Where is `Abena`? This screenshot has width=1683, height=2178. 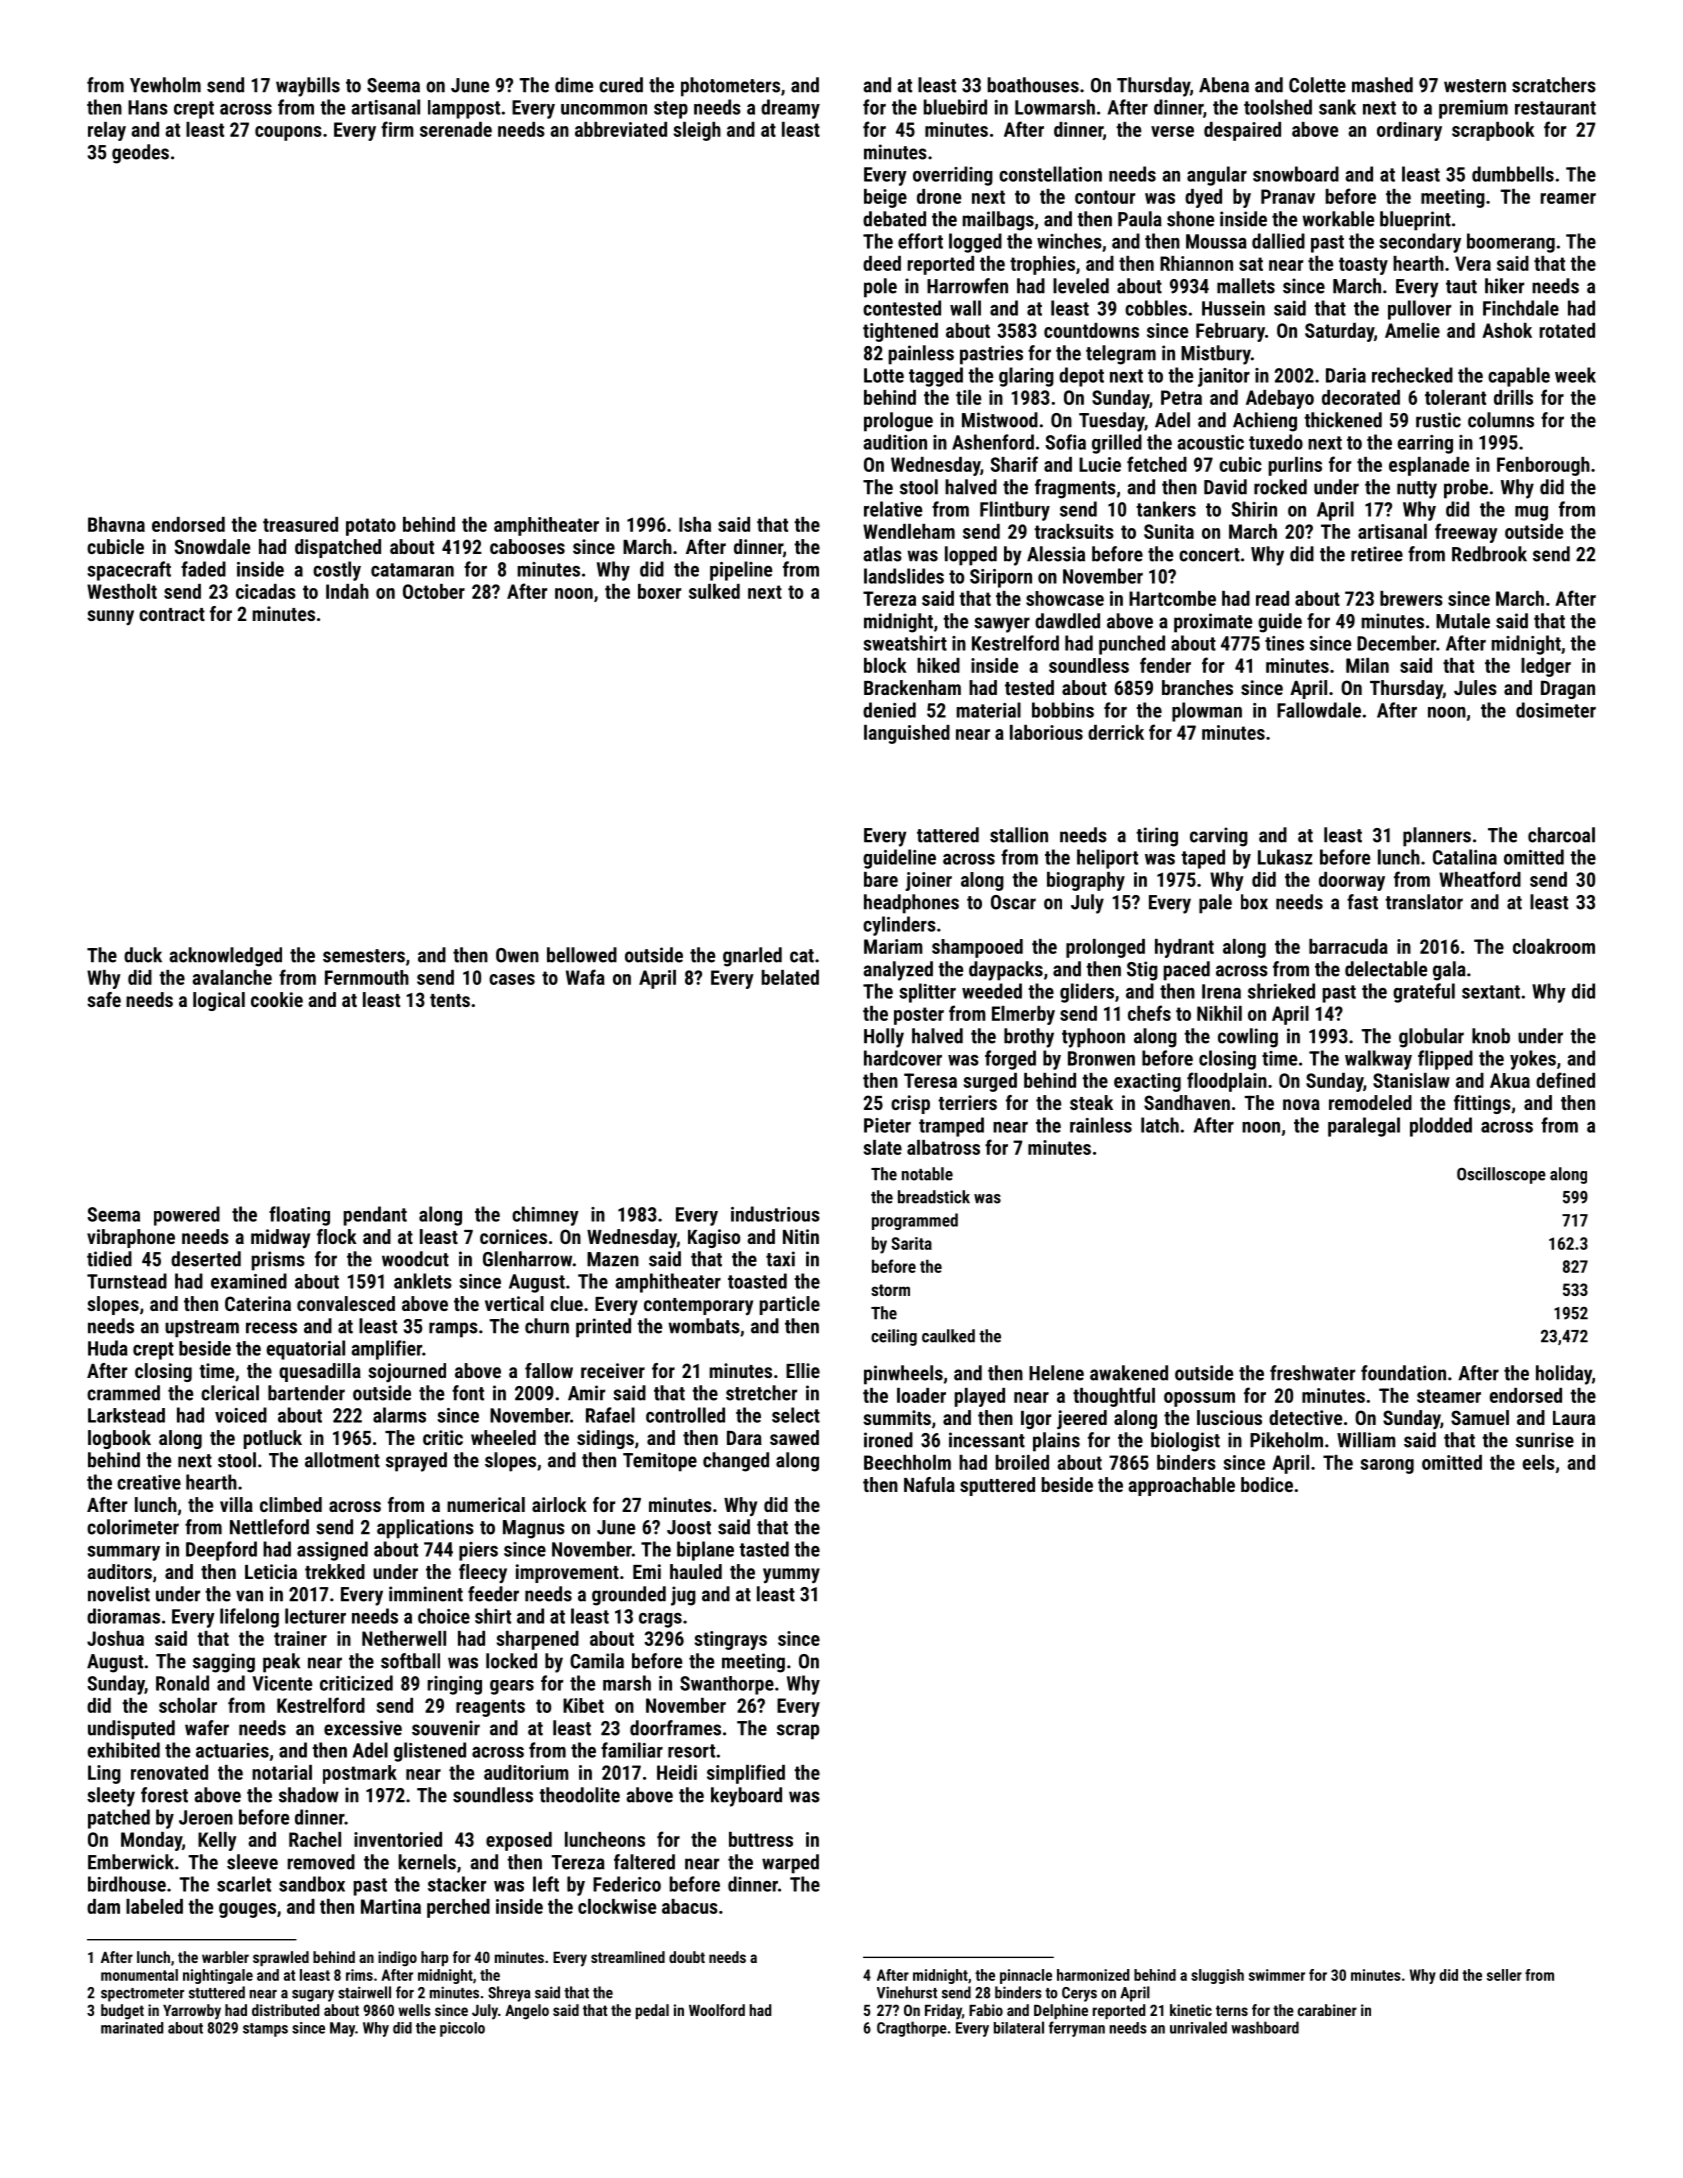
Abena is located at coordinates (1224, 85).
